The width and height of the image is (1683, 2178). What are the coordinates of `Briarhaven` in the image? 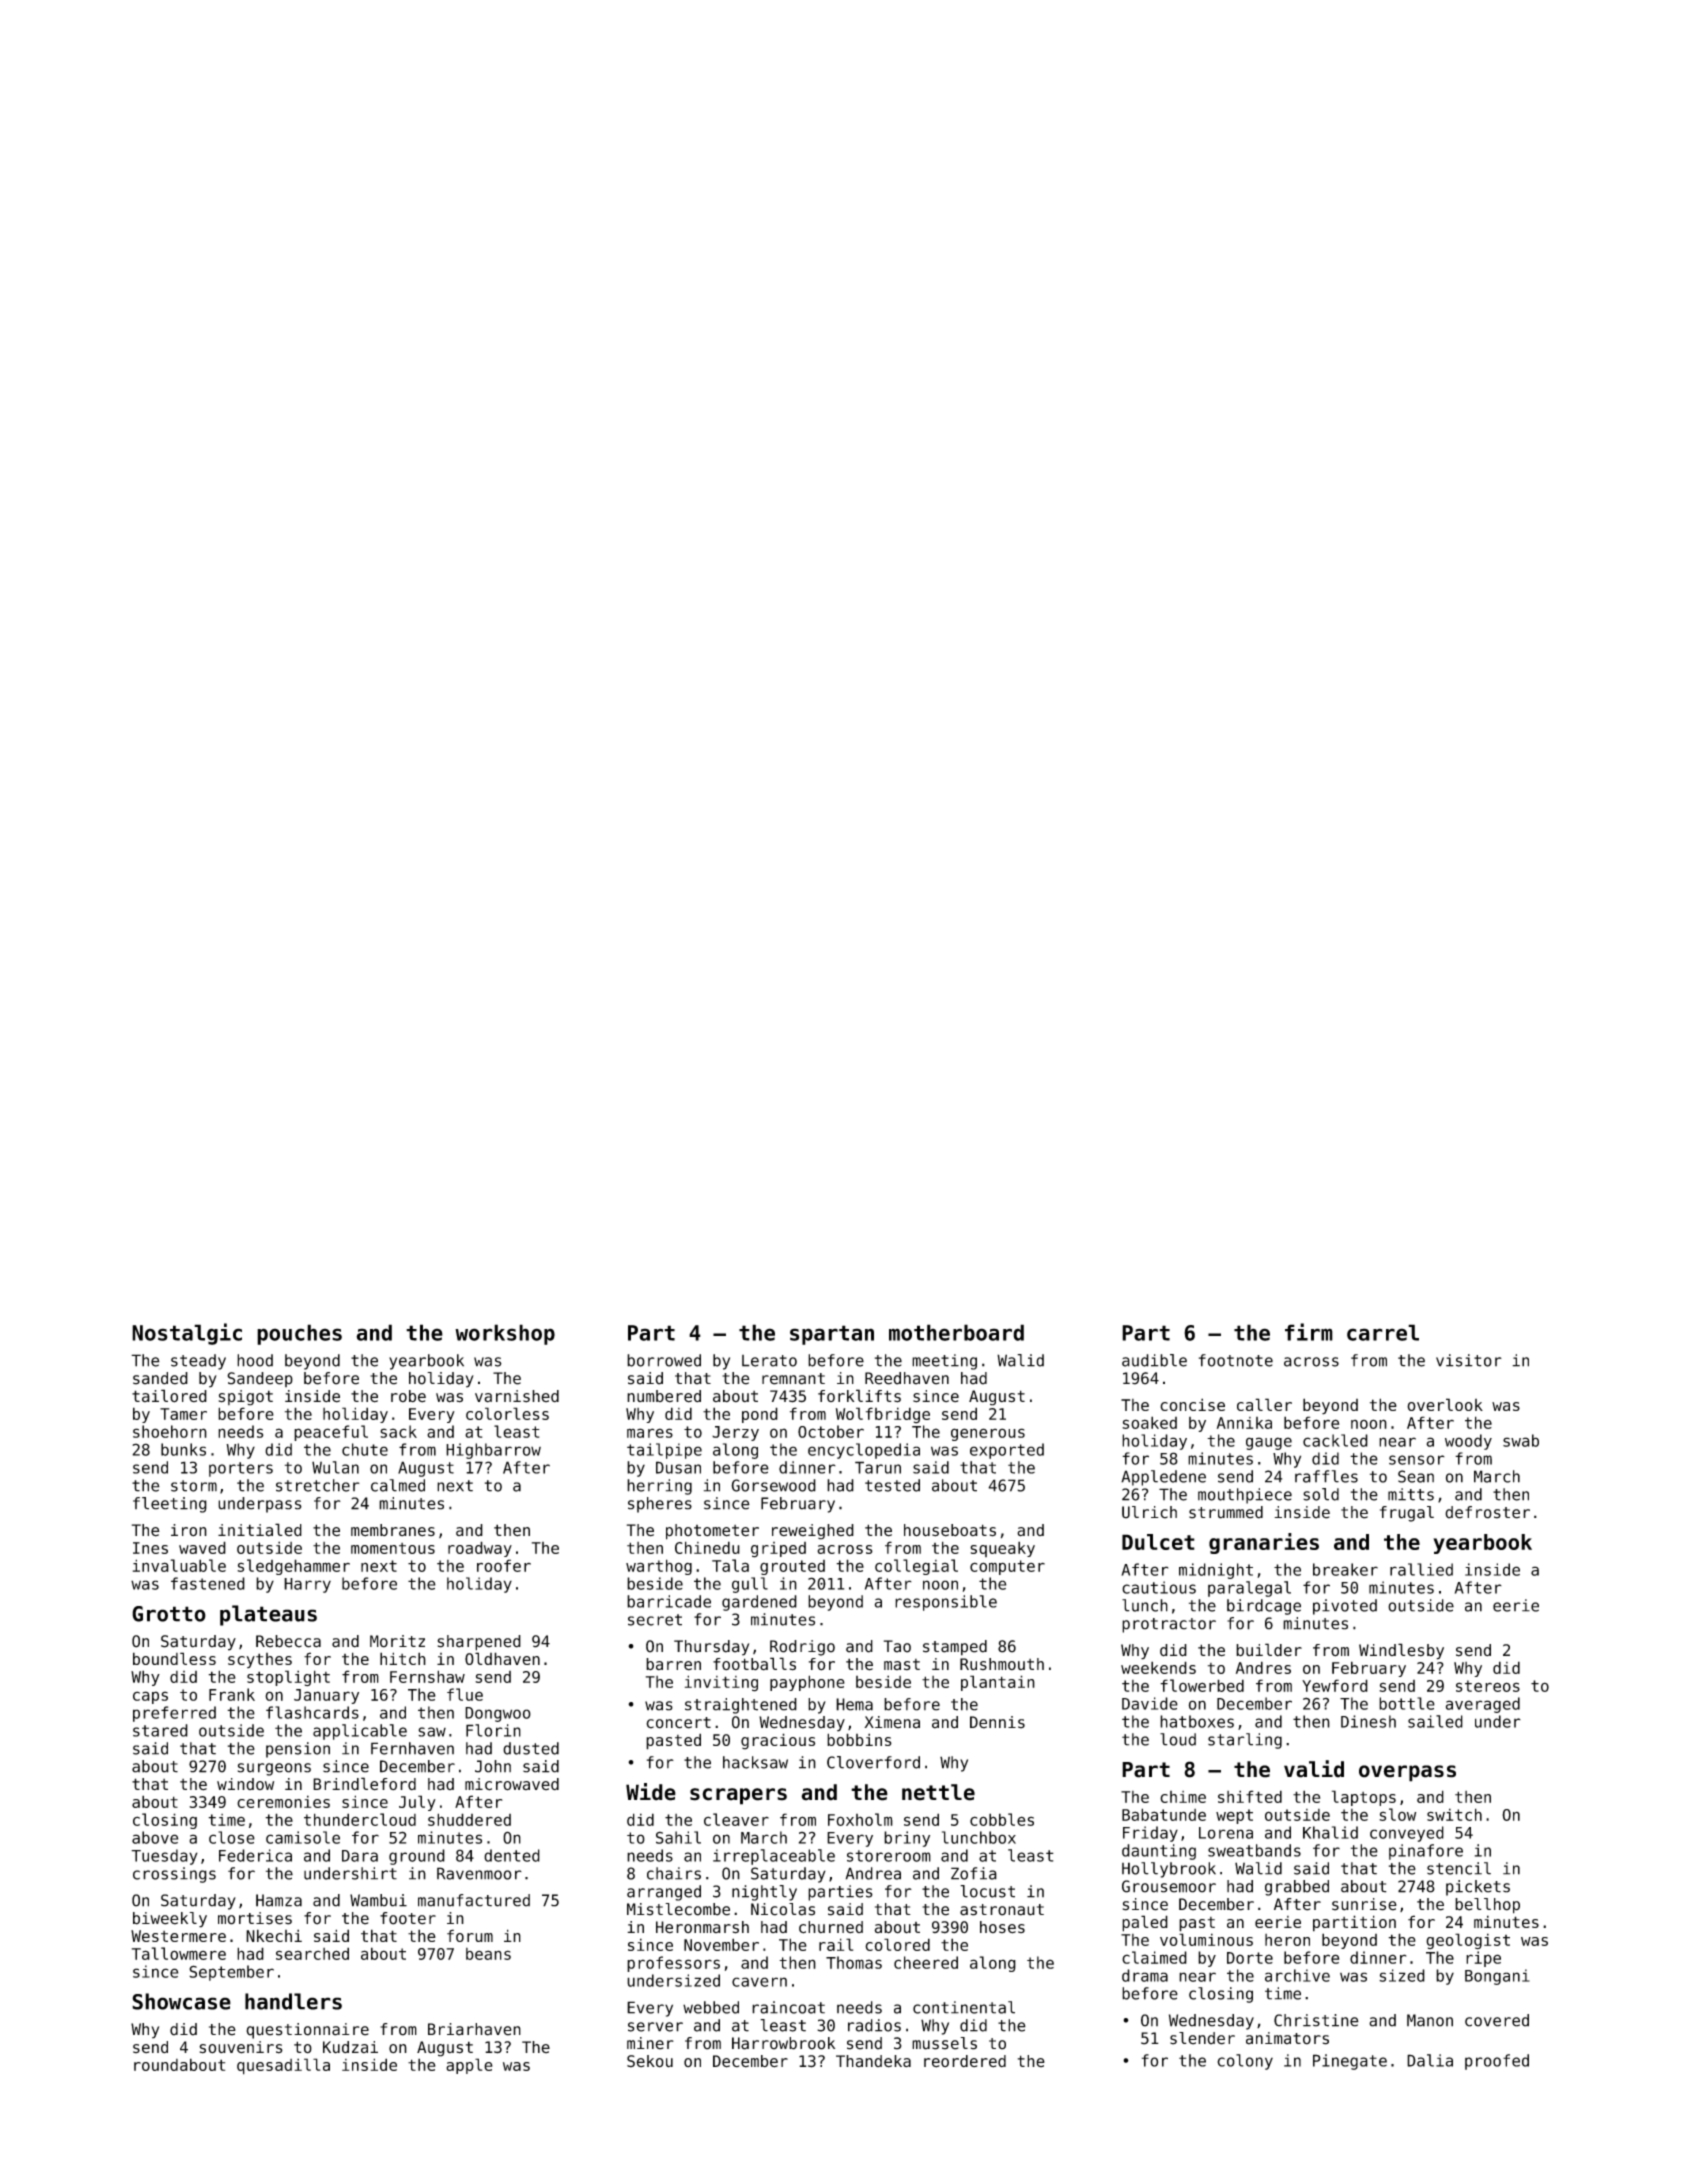 It's located at (474, 2029).
